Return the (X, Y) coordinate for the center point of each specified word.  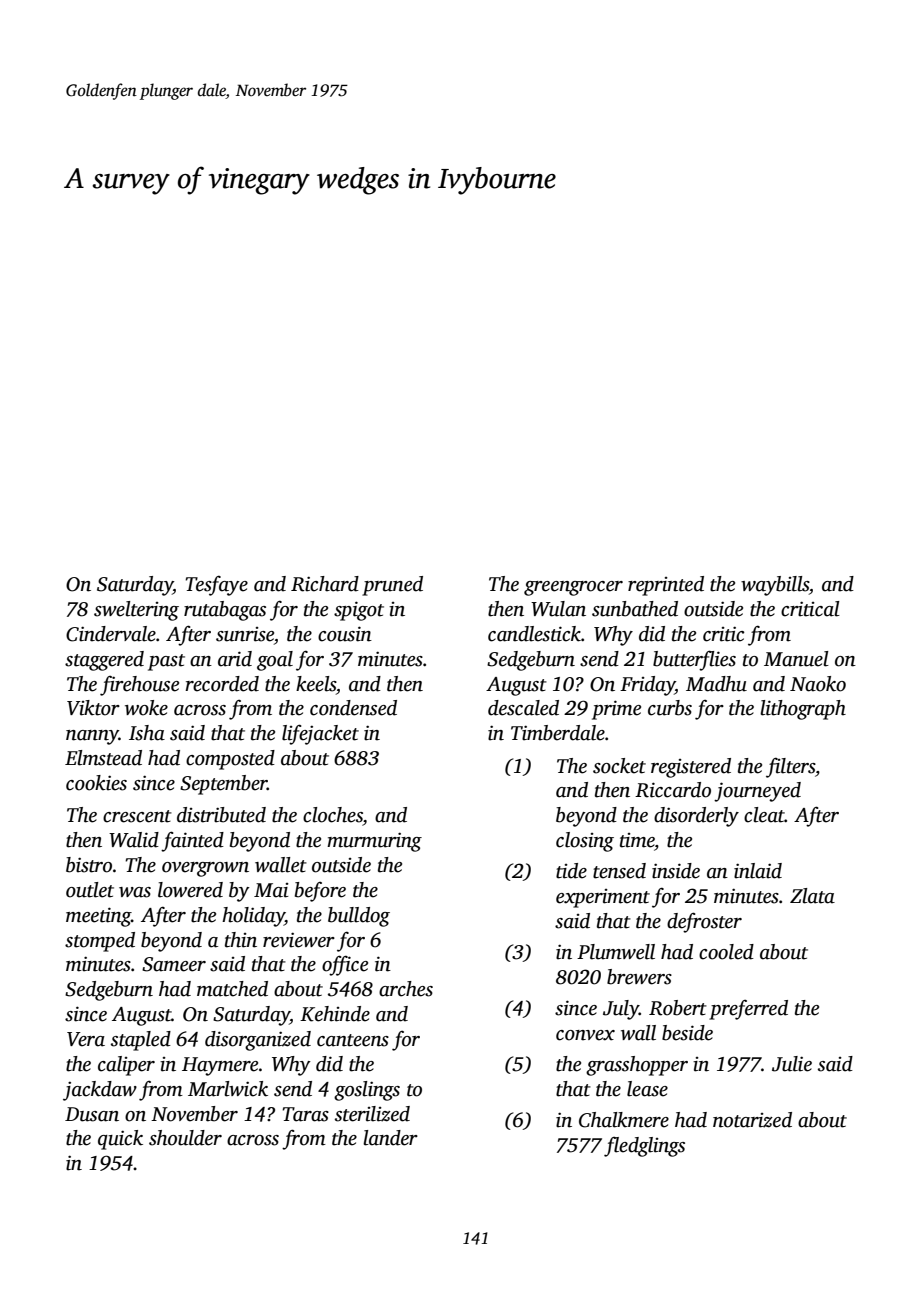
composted (230, 760)
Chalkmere (624, 1120)
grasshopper (637, 1066)
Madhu (716, 684)
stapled (141, 1041)
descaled (523, 708)
